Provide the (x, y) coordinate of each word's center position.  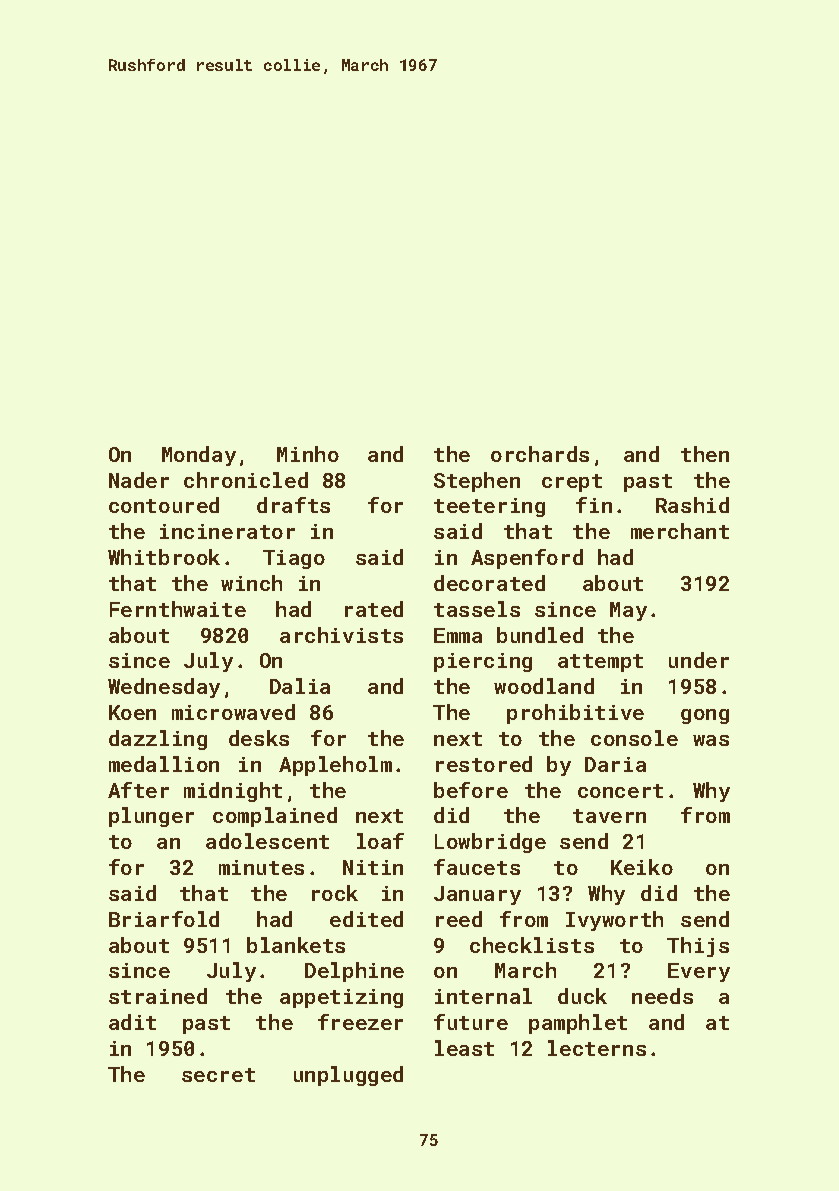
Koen (132, 712)
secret (218, 1075)
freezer (360, 1022)
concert (620, 791)
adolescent (267, 841)
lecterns (597, 1048)
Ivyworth (614, 921)
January (477, 895)
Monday (199, 456)
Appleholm (335, 766)
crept (572, 483)
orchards (540, 454)
